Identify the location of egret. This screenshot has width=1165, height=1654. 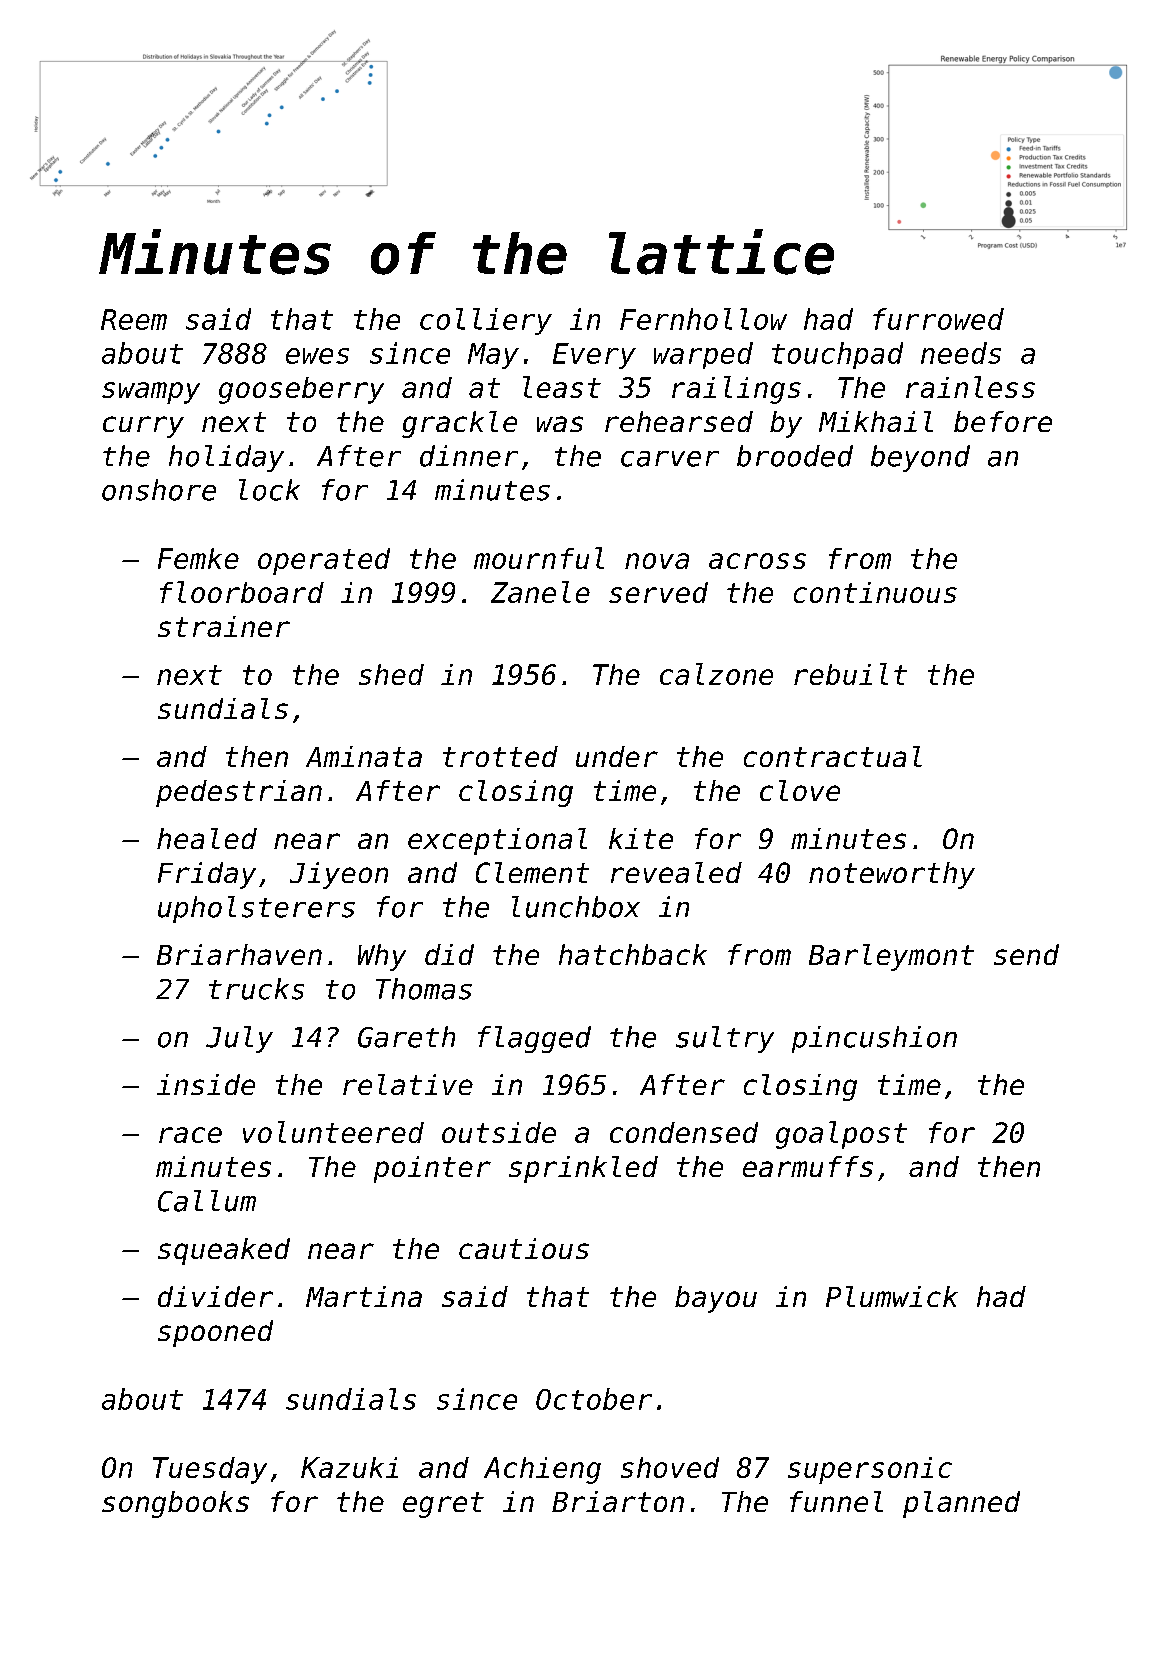
(443, 1505).
